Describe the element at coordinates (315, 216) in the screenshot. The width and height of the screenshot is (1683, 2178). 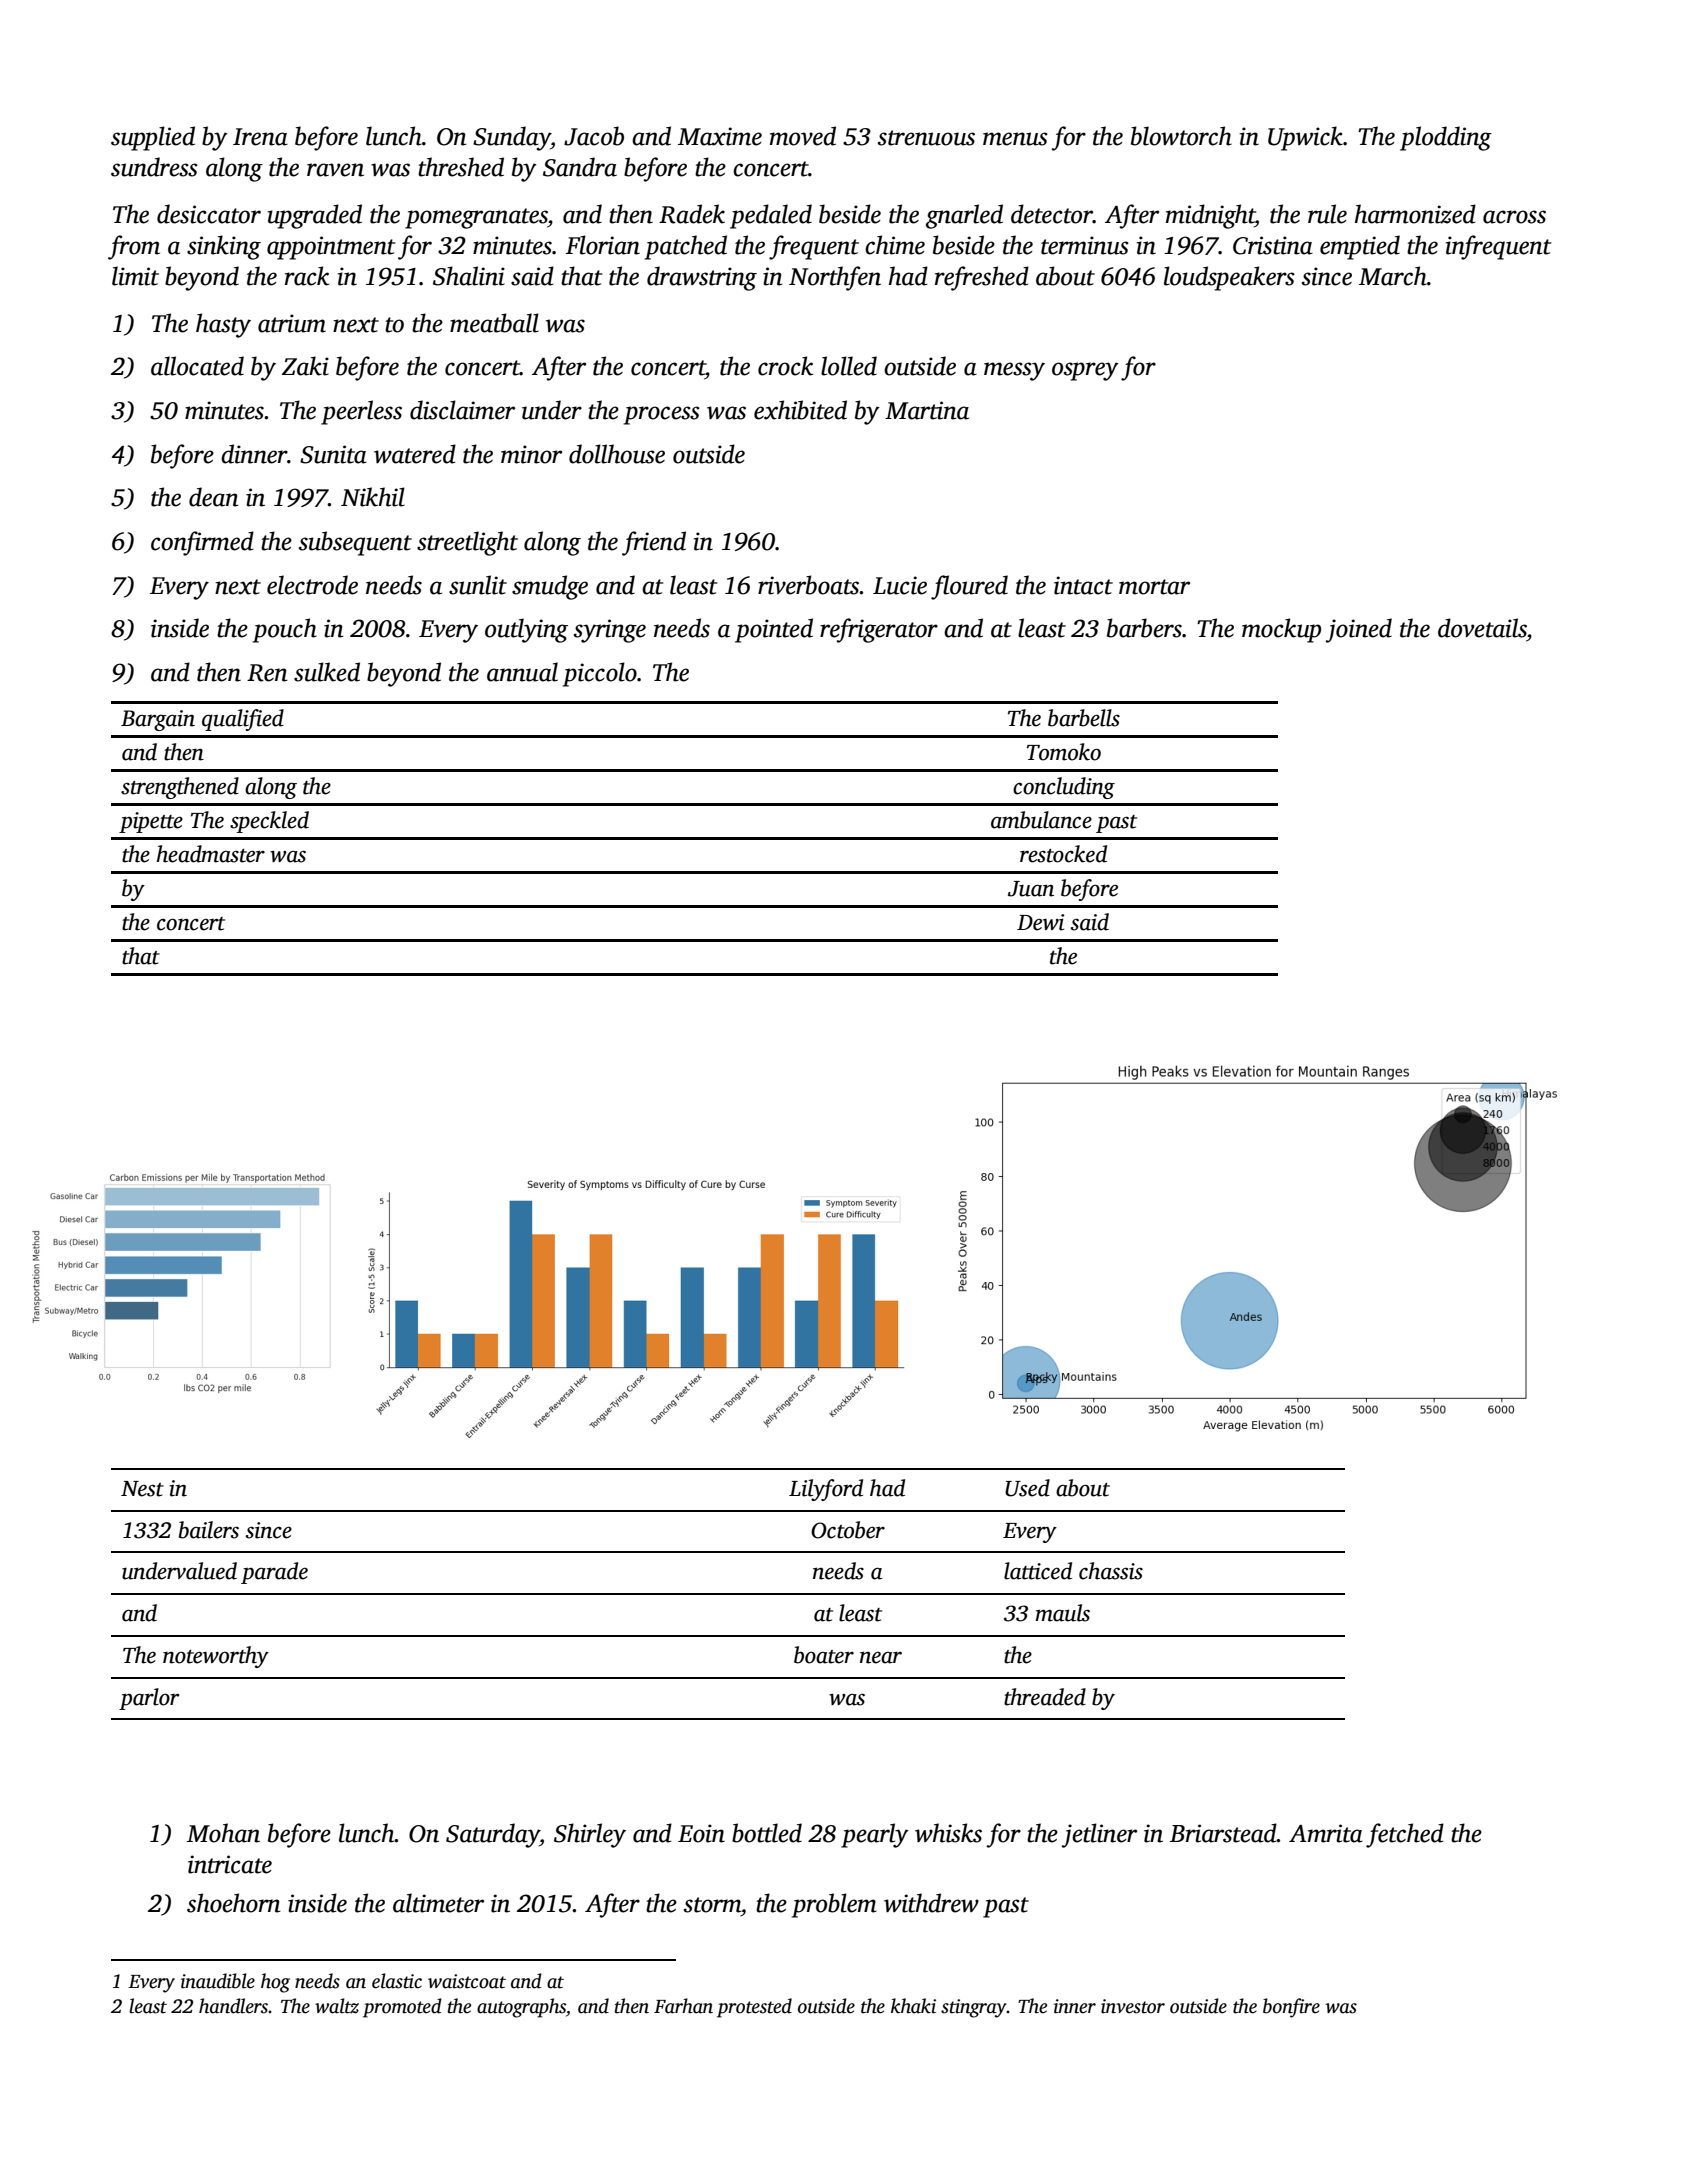
I see `upgraded` at that location.
